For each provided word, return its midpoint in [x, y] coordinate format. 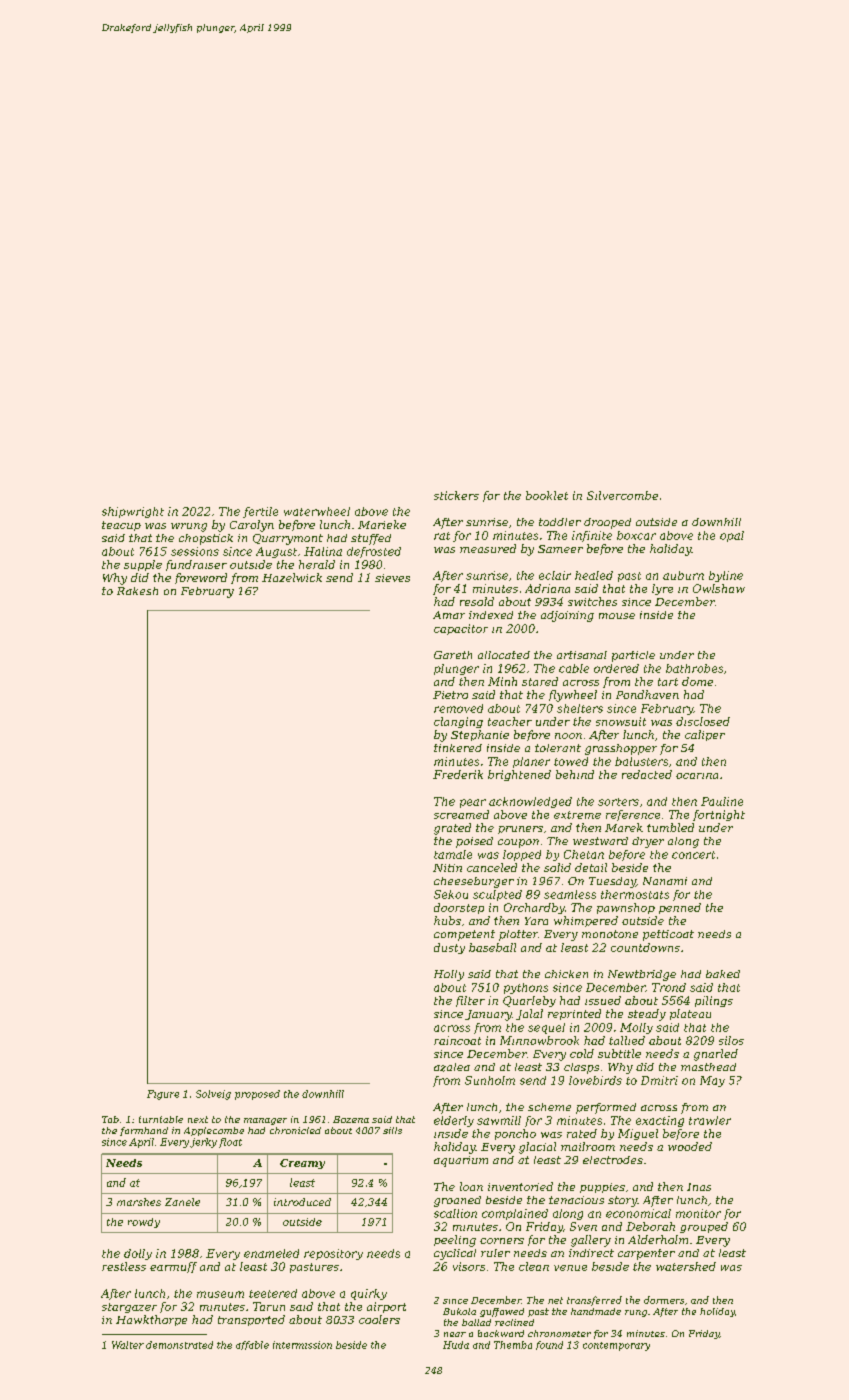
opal [732, 536]
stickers [456, 495]
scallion [455, 1213]
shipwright [133, 512]
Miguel [638, 1134]
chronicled [295, 1130]
